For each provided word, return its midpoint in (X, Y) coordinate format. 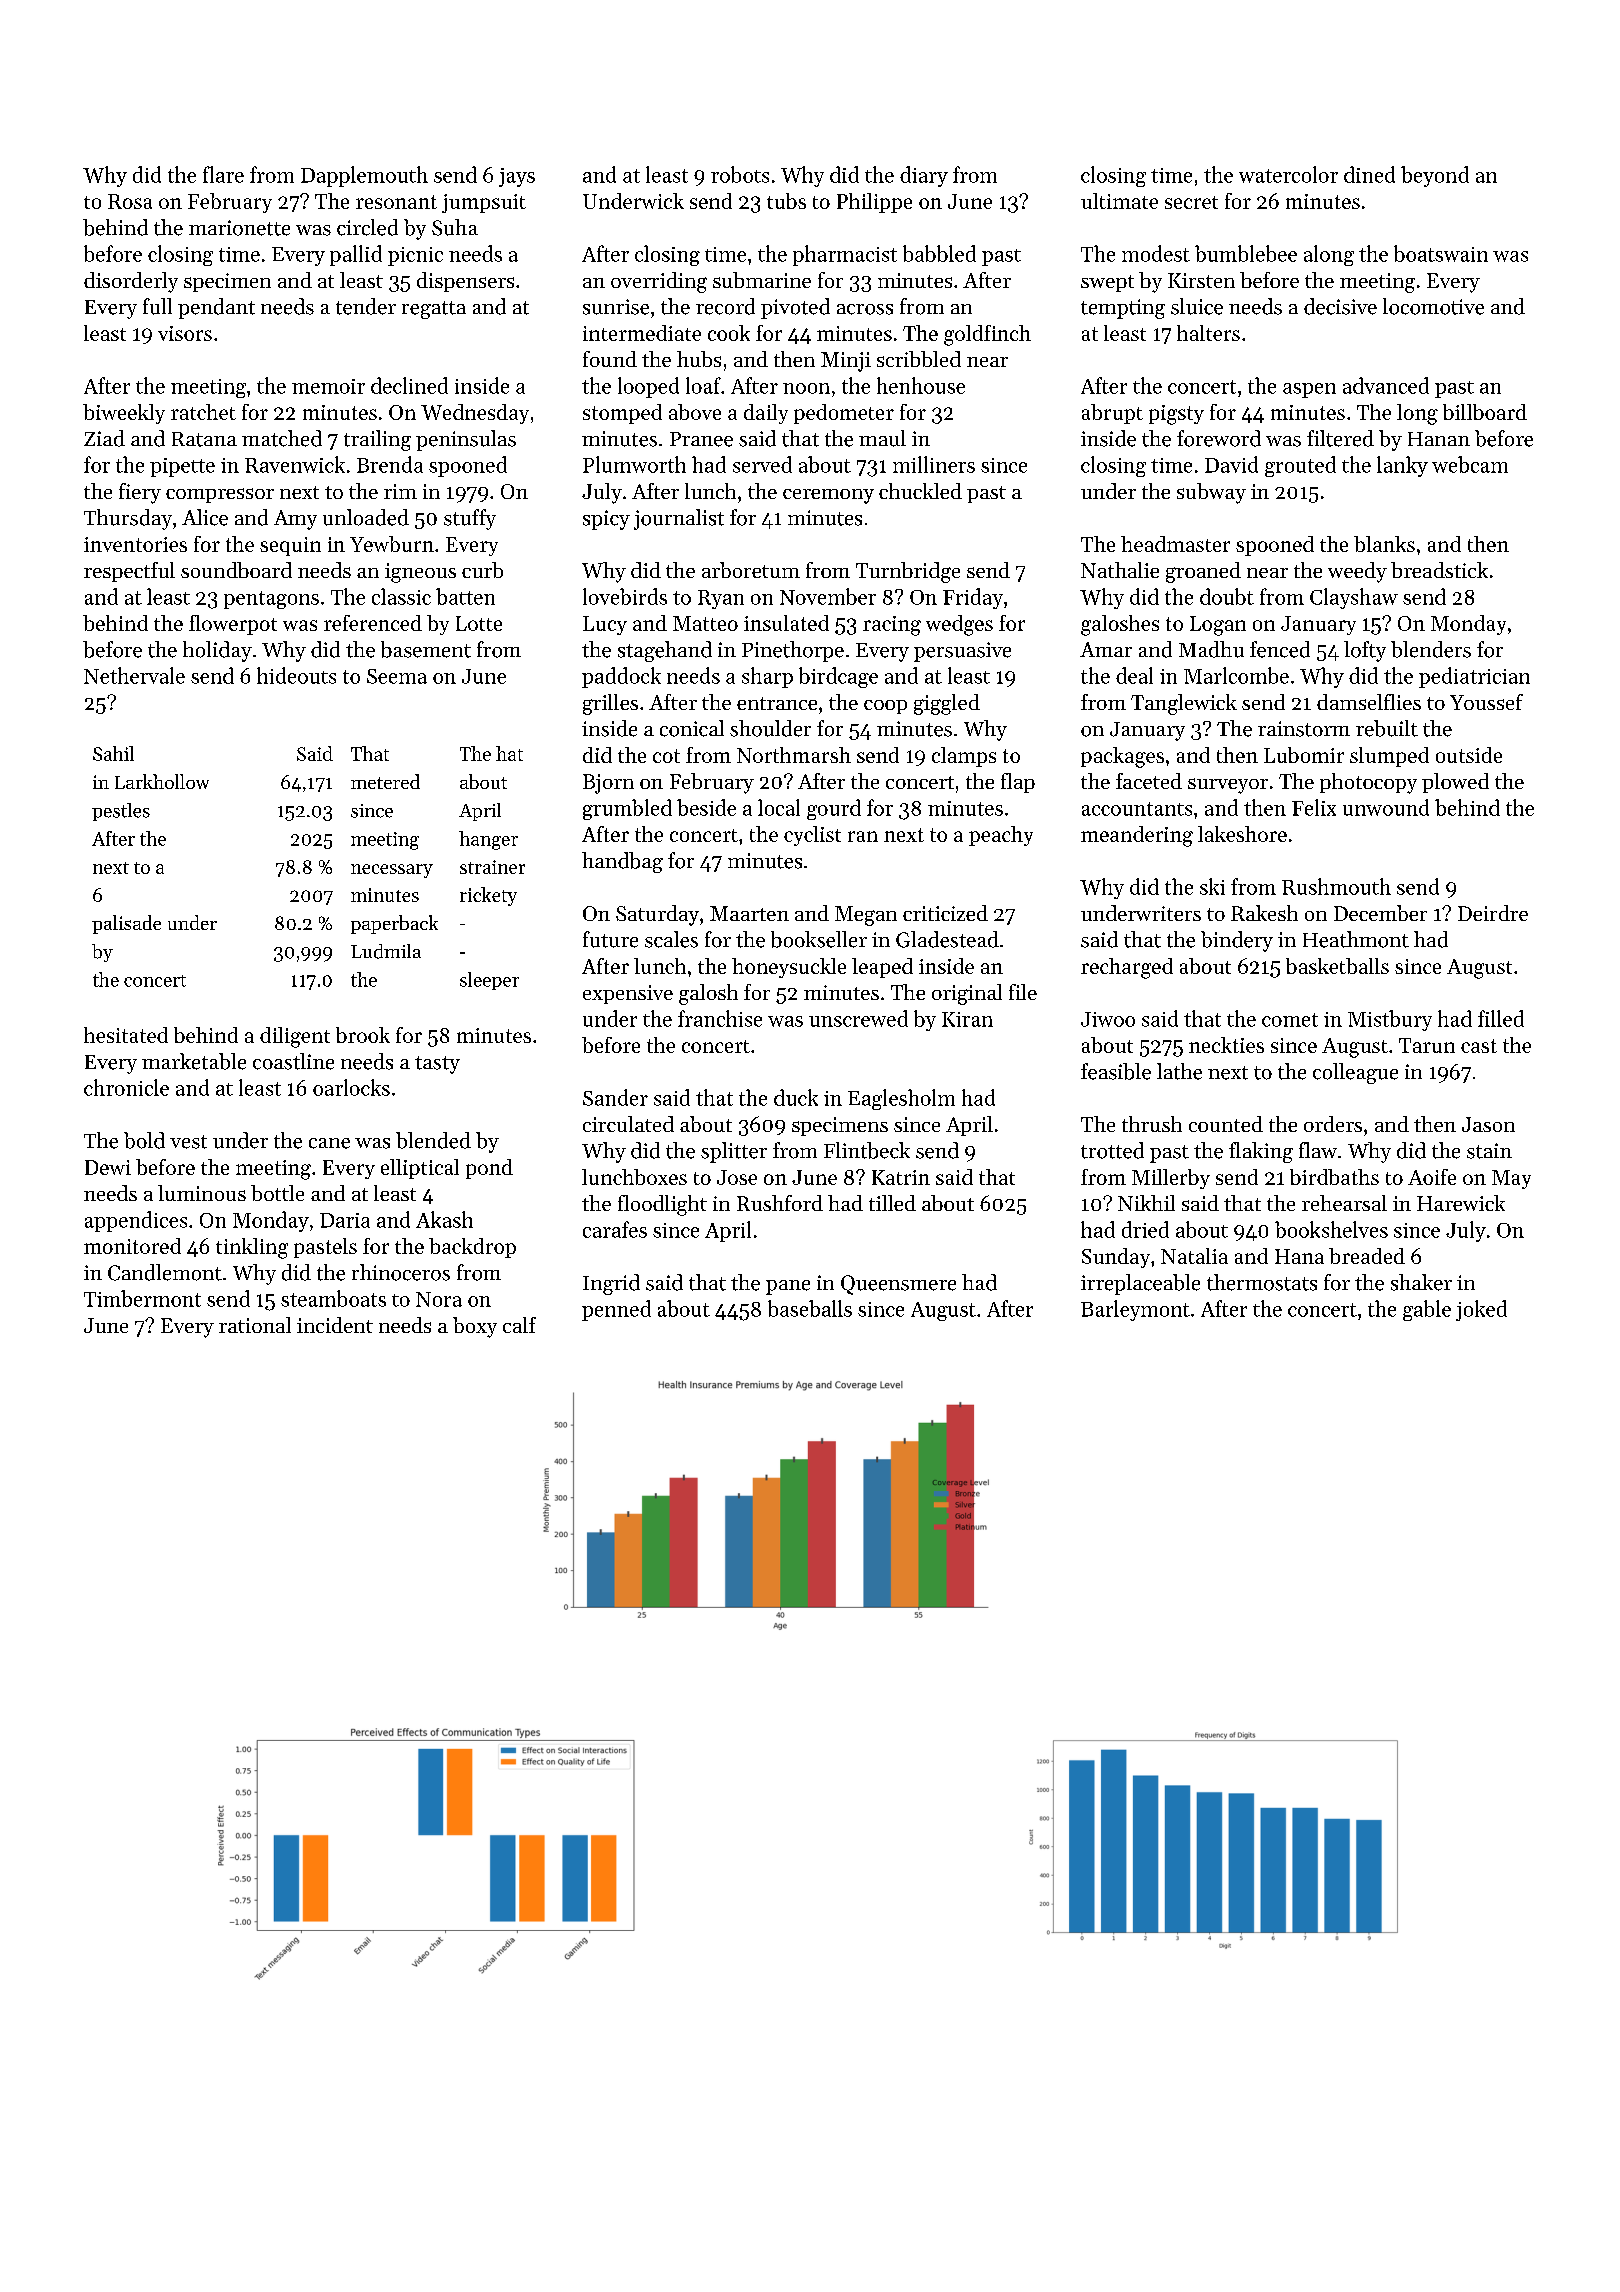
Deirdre (1493, 913)
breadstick (1439, 570)
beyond (1435, 176)
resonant (396, 202)
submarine (762, 280)
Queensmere (898, 1285)
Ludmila (386, 951)
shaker (1421, 1282)
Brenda (390, 464)
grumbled (627, 809)
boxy (475, 1327)
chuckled (920, 491)
